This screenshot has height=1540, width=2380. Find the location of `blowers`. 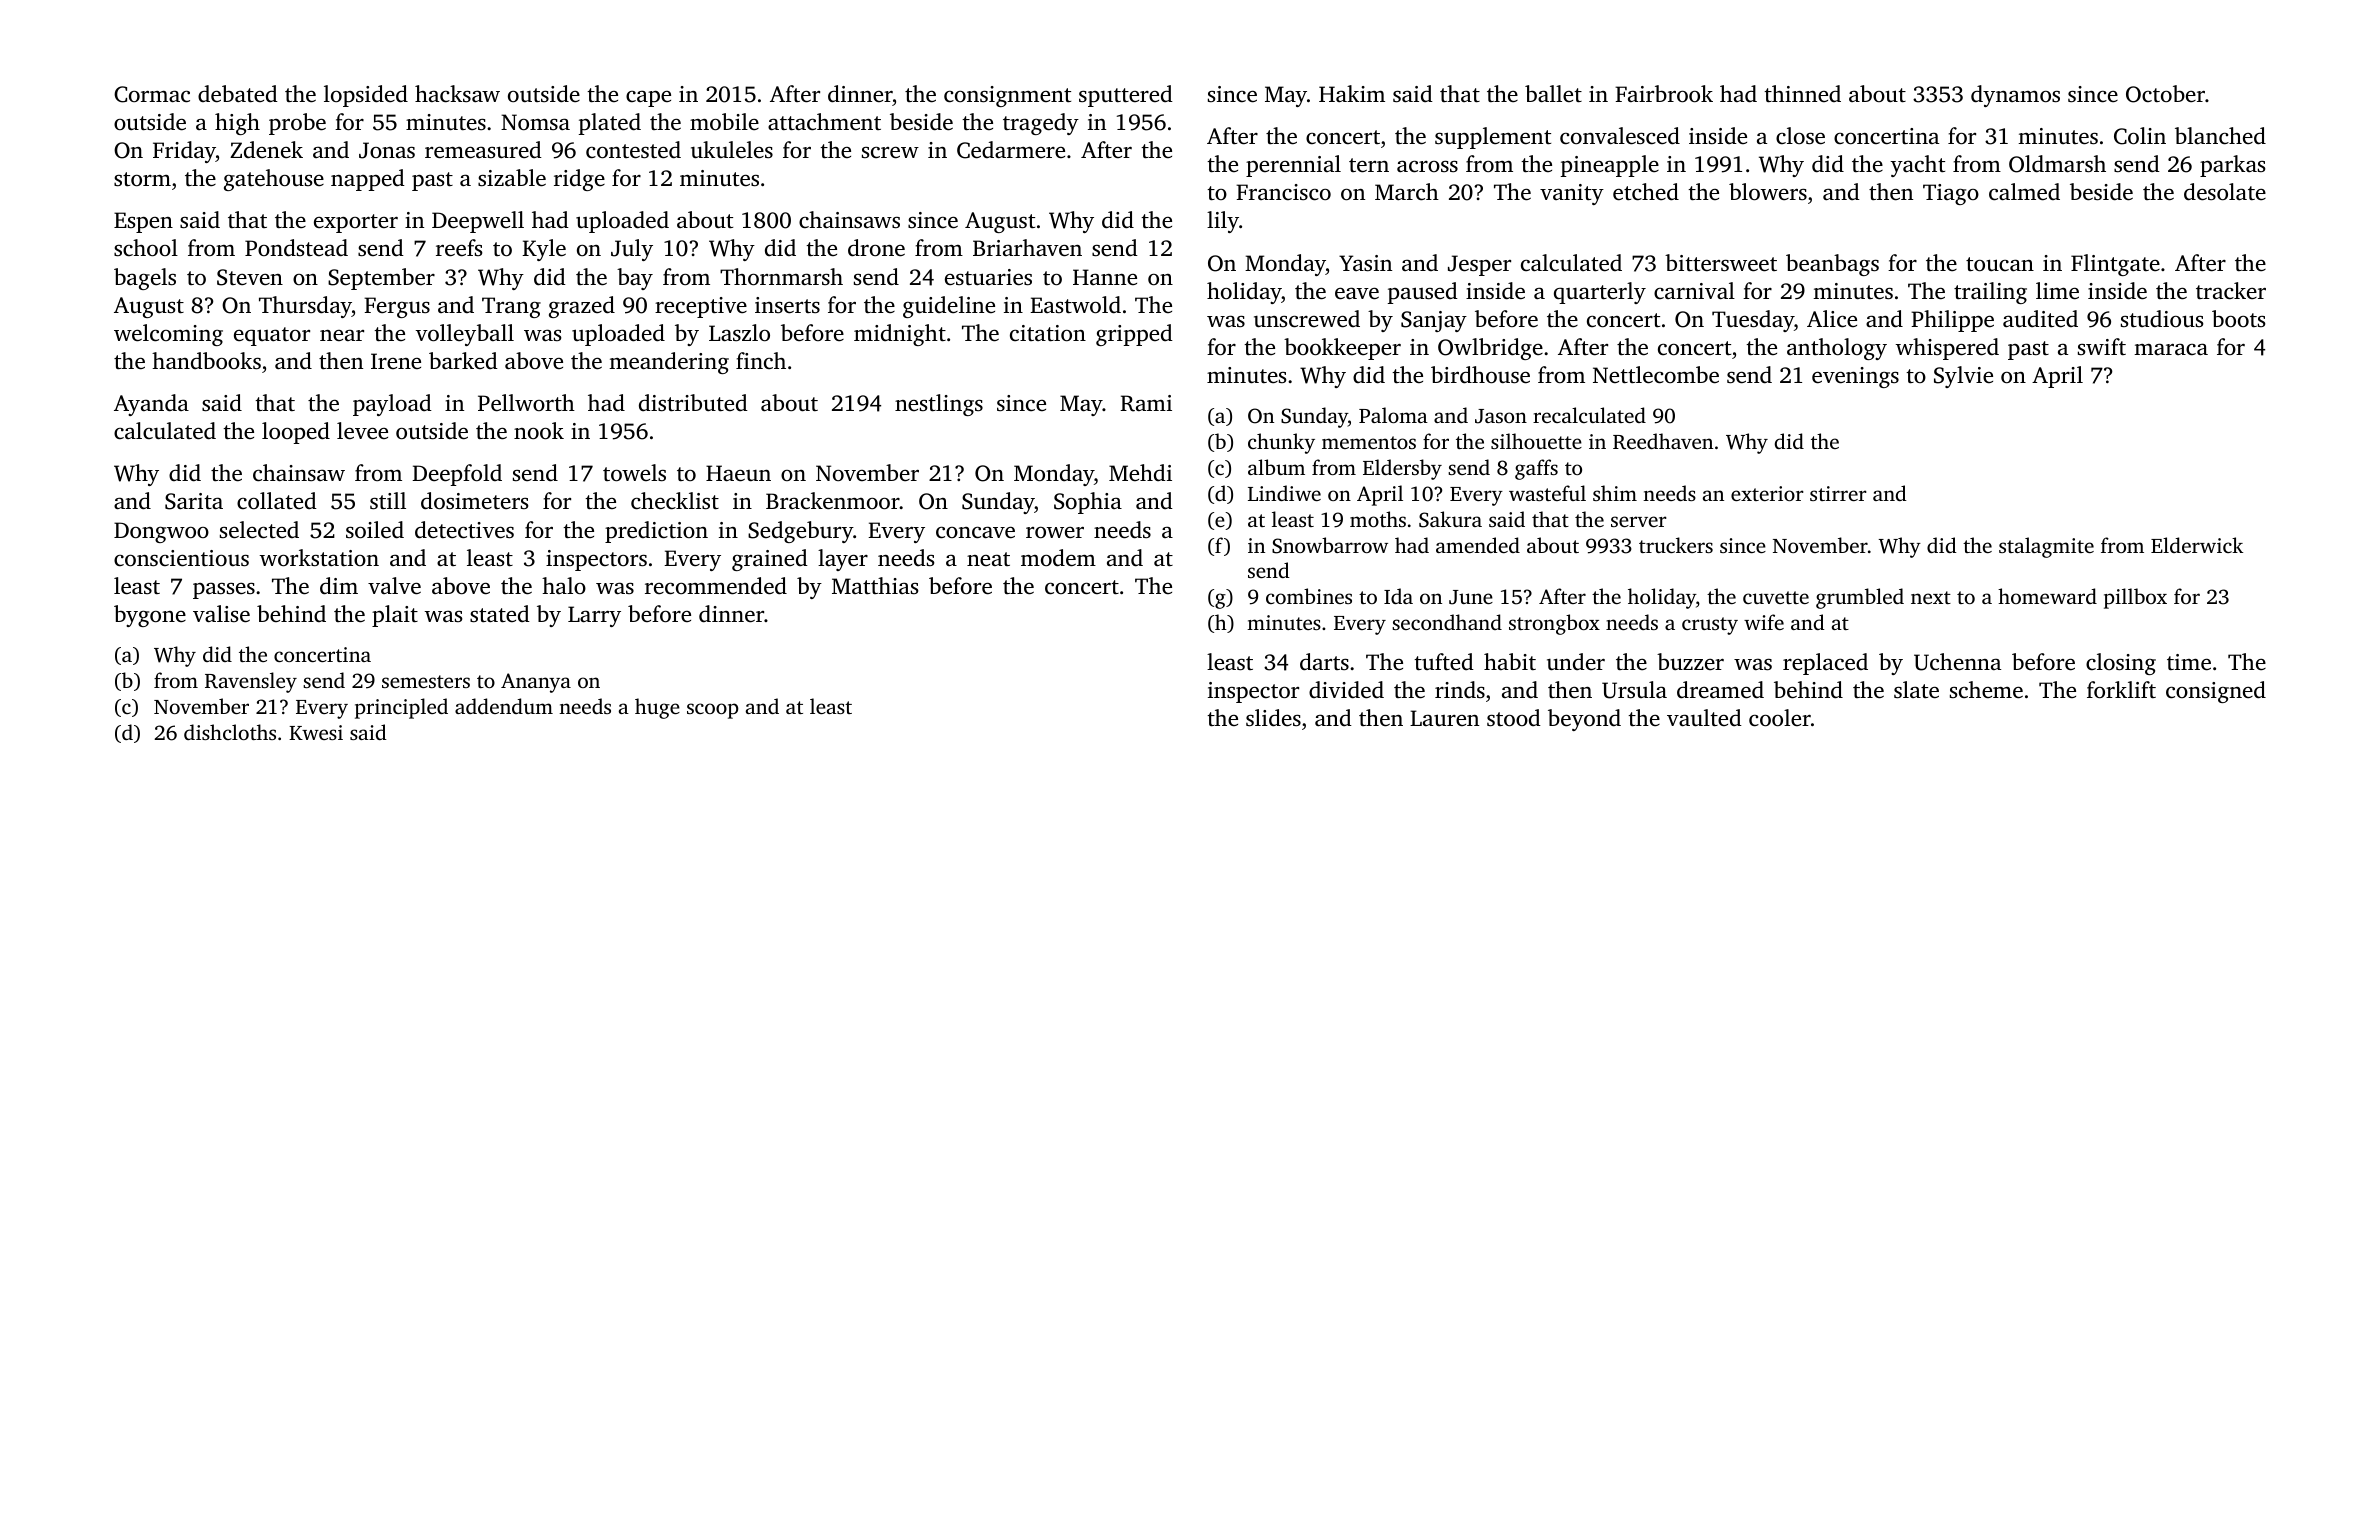

blowers is located at coordinates (1768, 192).
